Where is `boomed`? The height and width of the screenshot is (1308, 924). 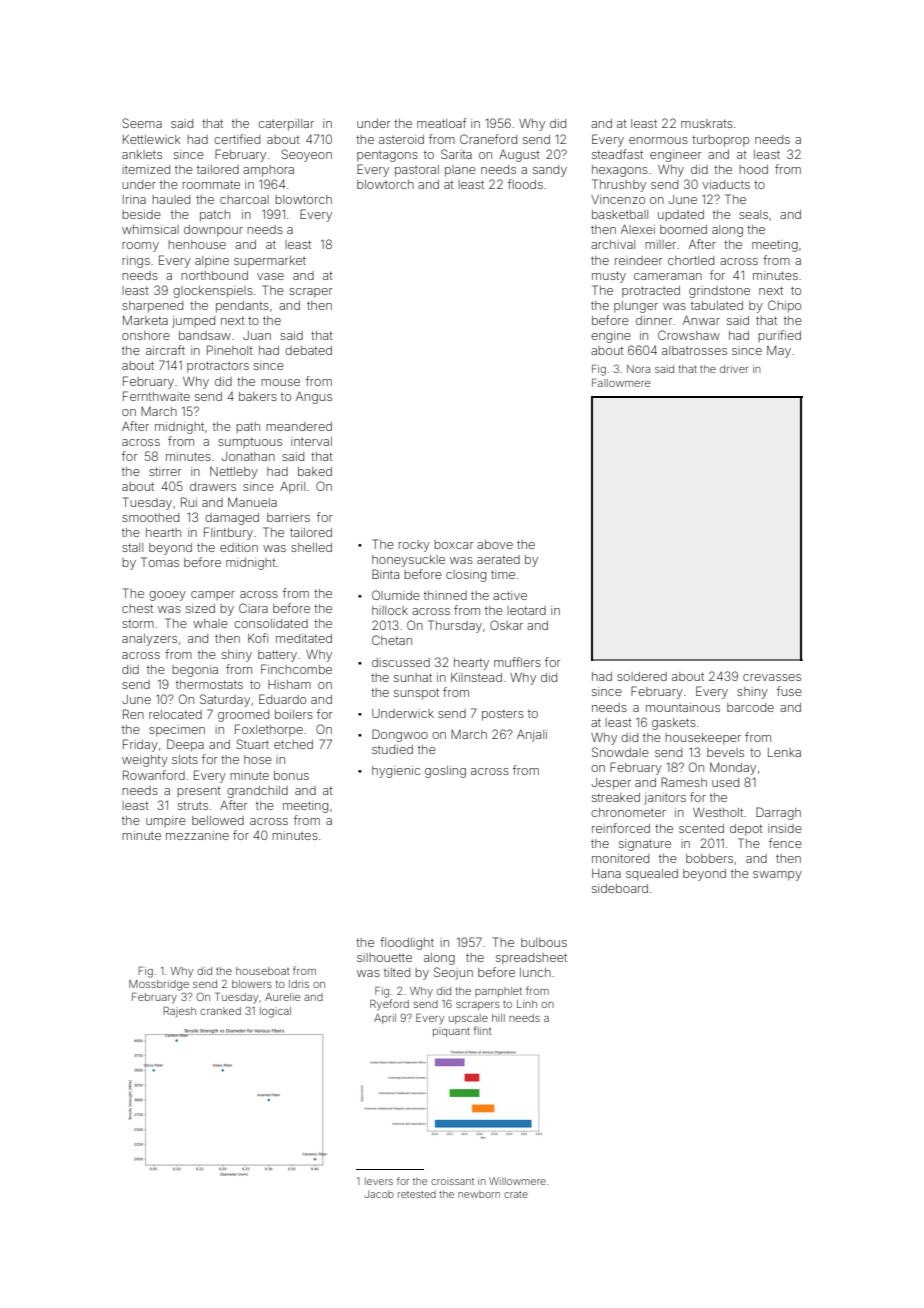 boomed is located at coordinates (683, 229).
